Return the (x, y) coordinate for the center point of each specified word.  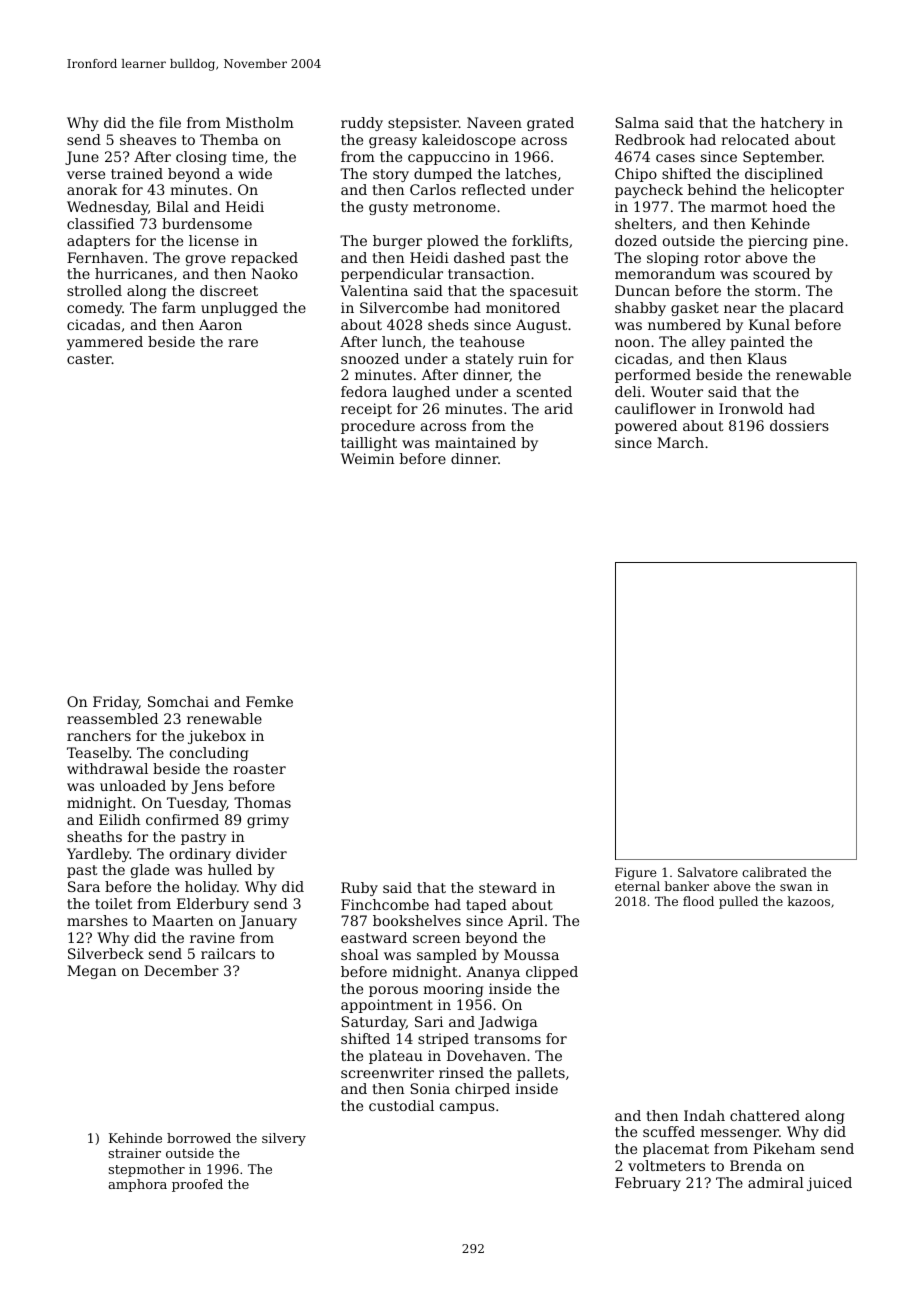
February (648, 1184)
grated (550, 124)
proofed (197, 1185)
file (170, 122)
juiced (829, 1184)
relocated (755, 139)
